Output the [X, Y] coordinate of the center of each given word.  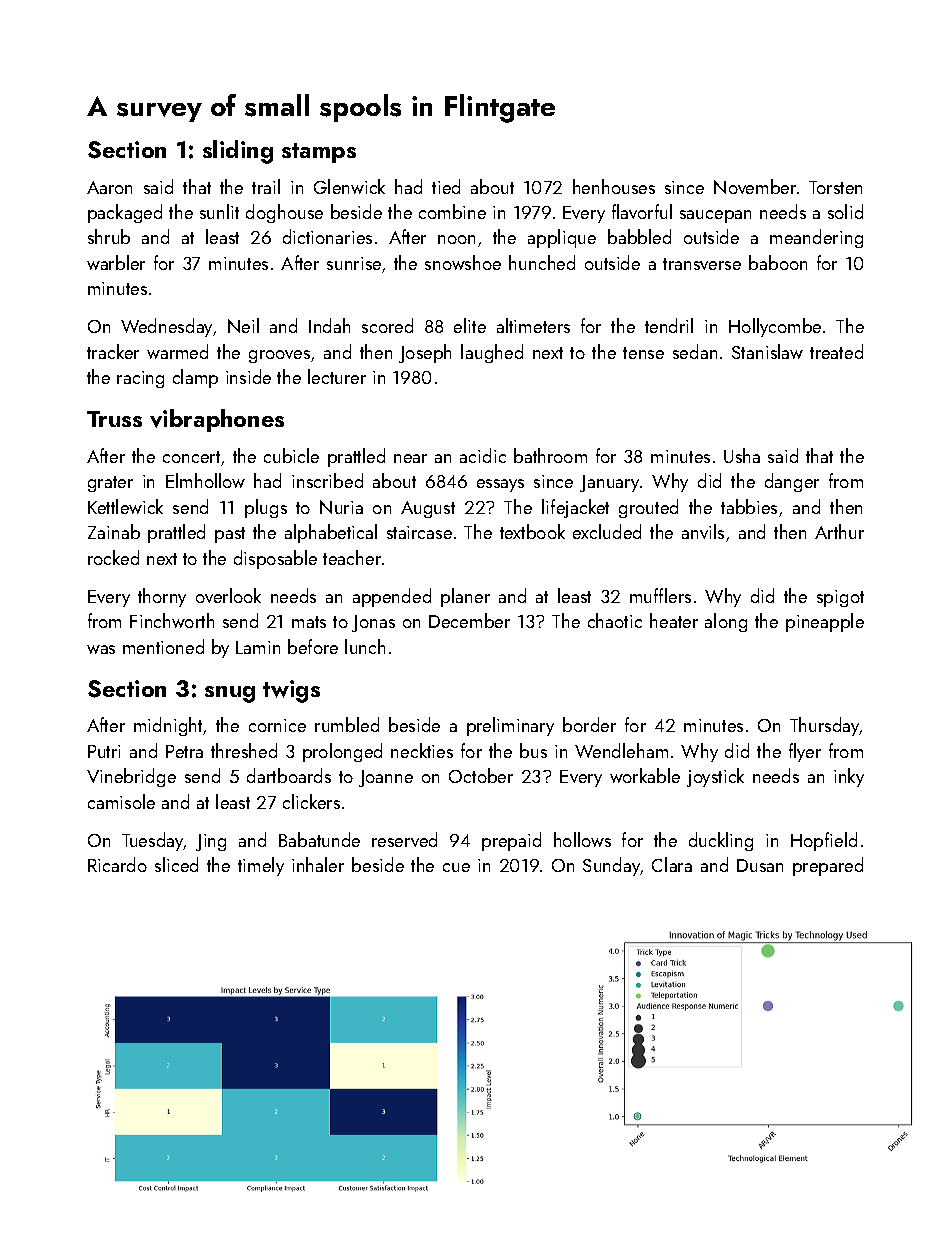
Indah [329, 325]
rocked [113, 557]
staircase [419, 532]
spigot [840, 598]
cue [456, 867]
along [726, 622]
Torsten [835, 187]
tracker [113, 351]
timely [261, 866]
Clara [672, 864]
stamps [319, 153]
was [101, 649]
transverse [702, 264]
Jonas [373, 623]
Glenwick [349, 186]
